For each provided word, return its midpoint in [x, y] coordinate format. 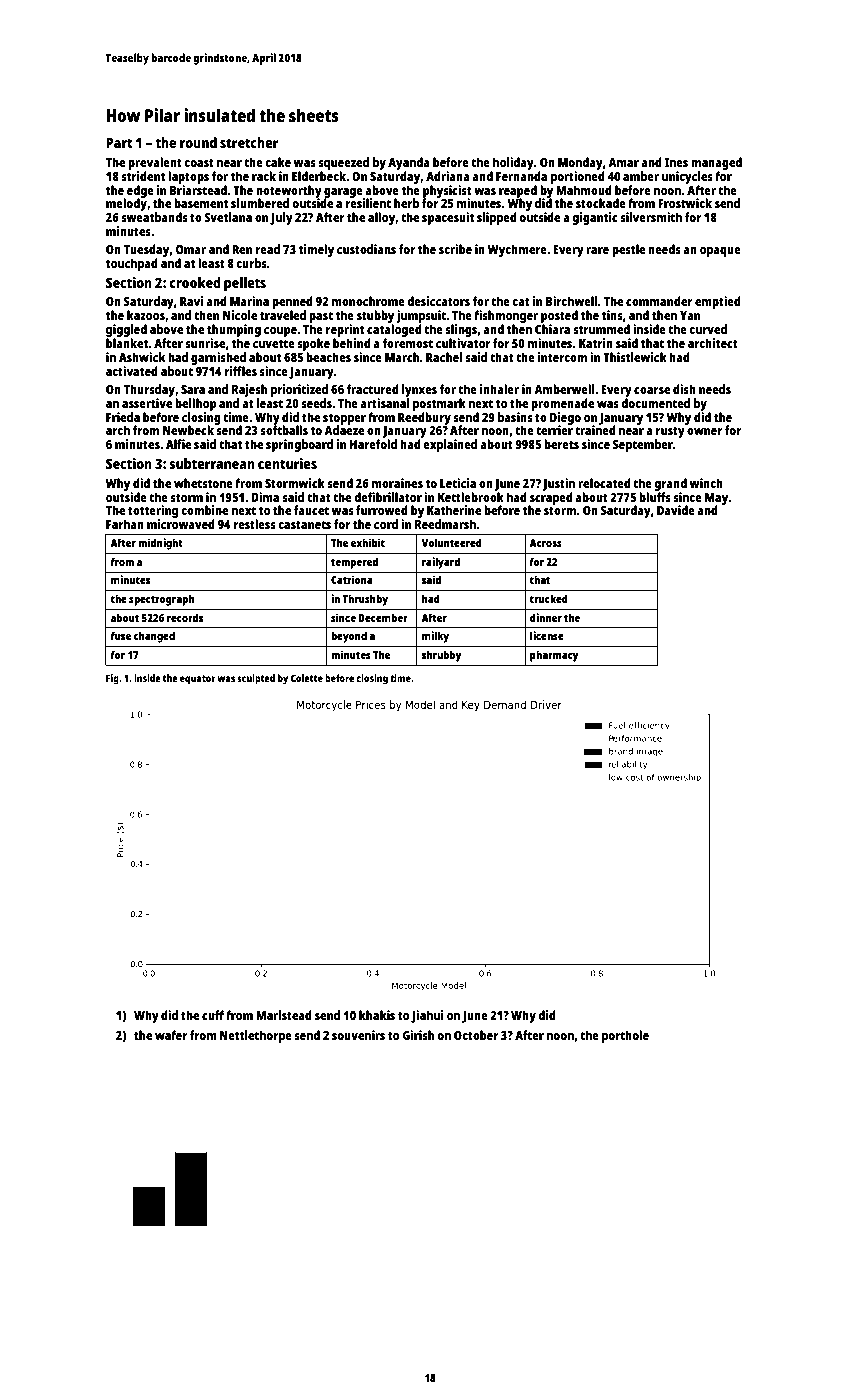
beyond [349, 637]
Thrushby [365, 600]
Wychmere [517, 250]
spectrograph [161, 600]
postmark [439, 404]
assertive [147, 403]
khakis [377, 1015]
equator [198, 680]
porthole [625, 1036]
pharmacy [554, 656]
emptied [718, 302]
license [547, 635]
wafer [171, 1035]
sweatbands [154, 217]
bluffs [655, 497]
